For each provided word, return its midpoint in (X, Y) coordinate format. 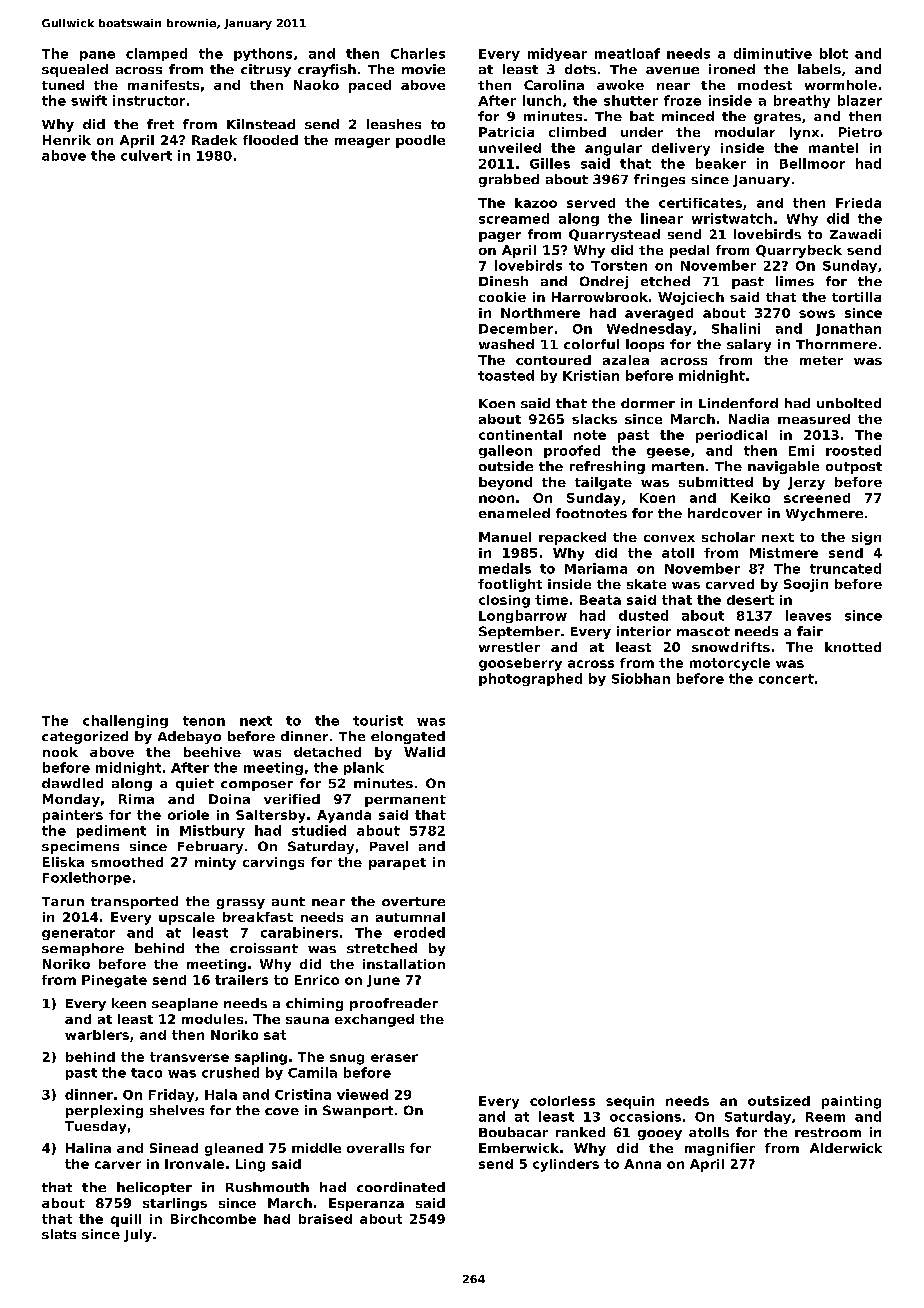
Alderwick (846, 1148)
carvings (273, 863)
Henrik (67, 140)
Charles (418, 53)
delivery (681, 149)
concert (786, 679)
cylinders (566, 1165)
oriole (188, 815)
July (138, 1235)
